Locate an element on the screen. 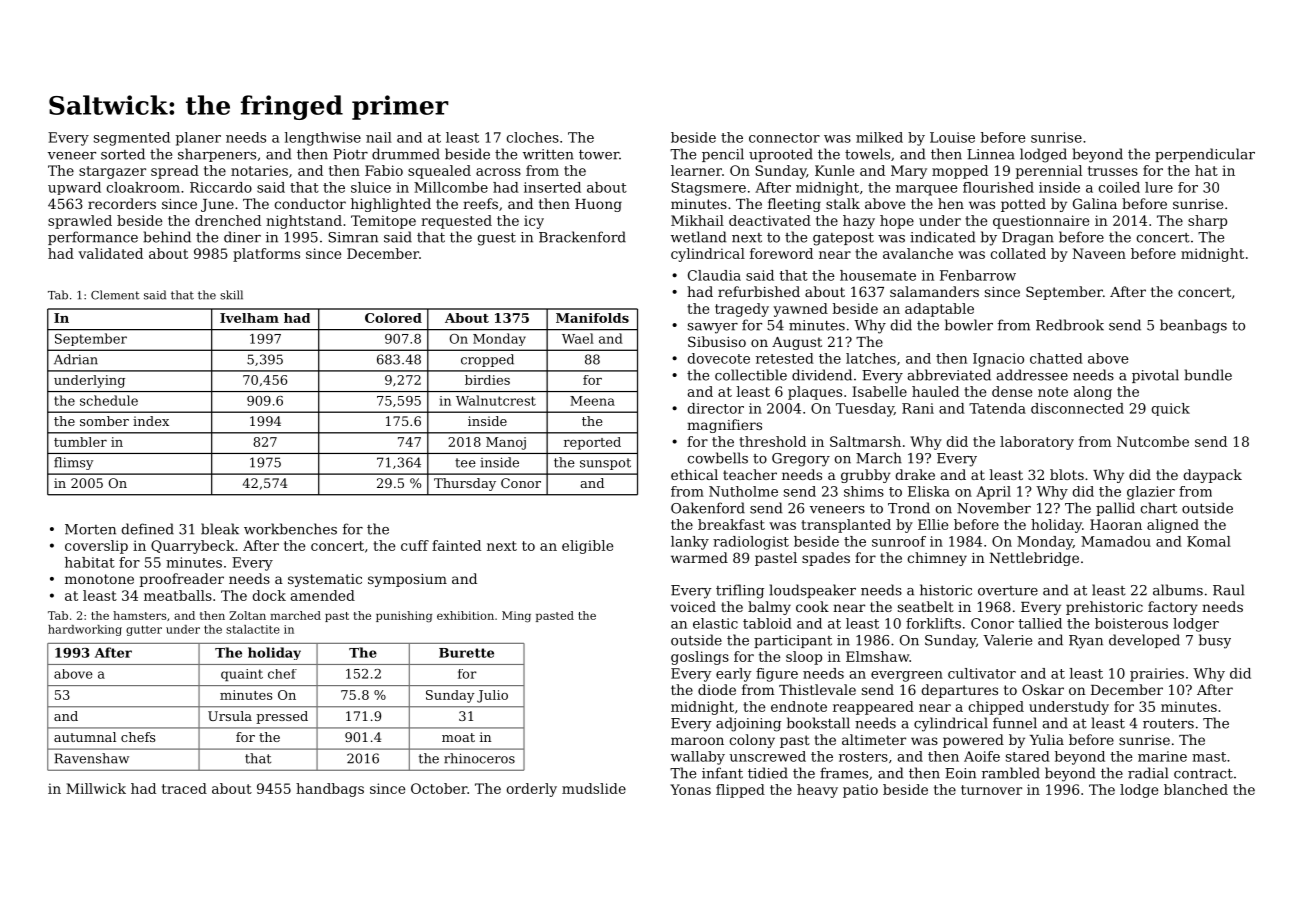 This screenshot has height=924, width=1308. Louise is located at coordinates (952, 137).
